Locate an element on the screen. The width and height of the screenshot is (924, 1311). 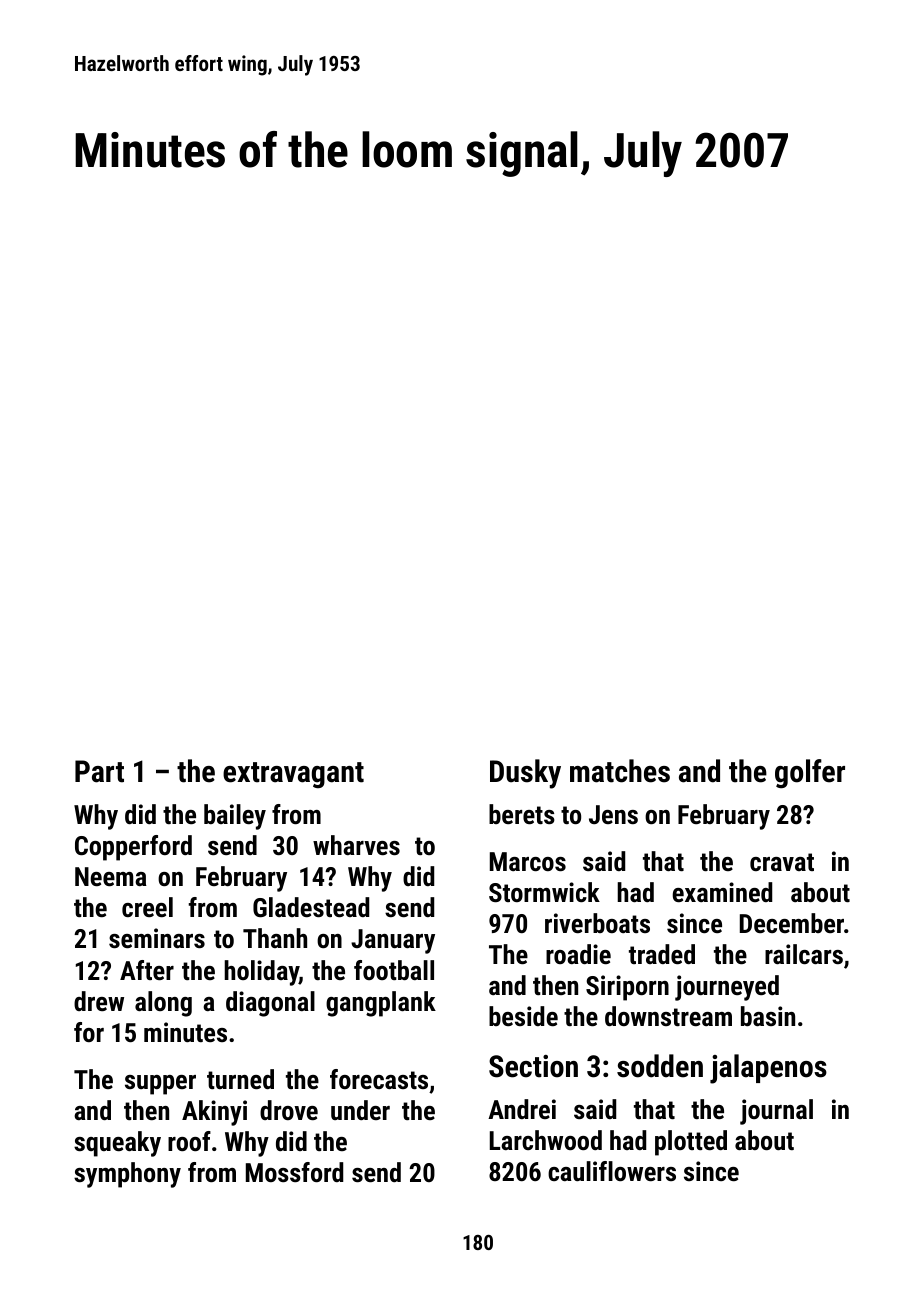
Copperford is located at coordinates (133, 848).
